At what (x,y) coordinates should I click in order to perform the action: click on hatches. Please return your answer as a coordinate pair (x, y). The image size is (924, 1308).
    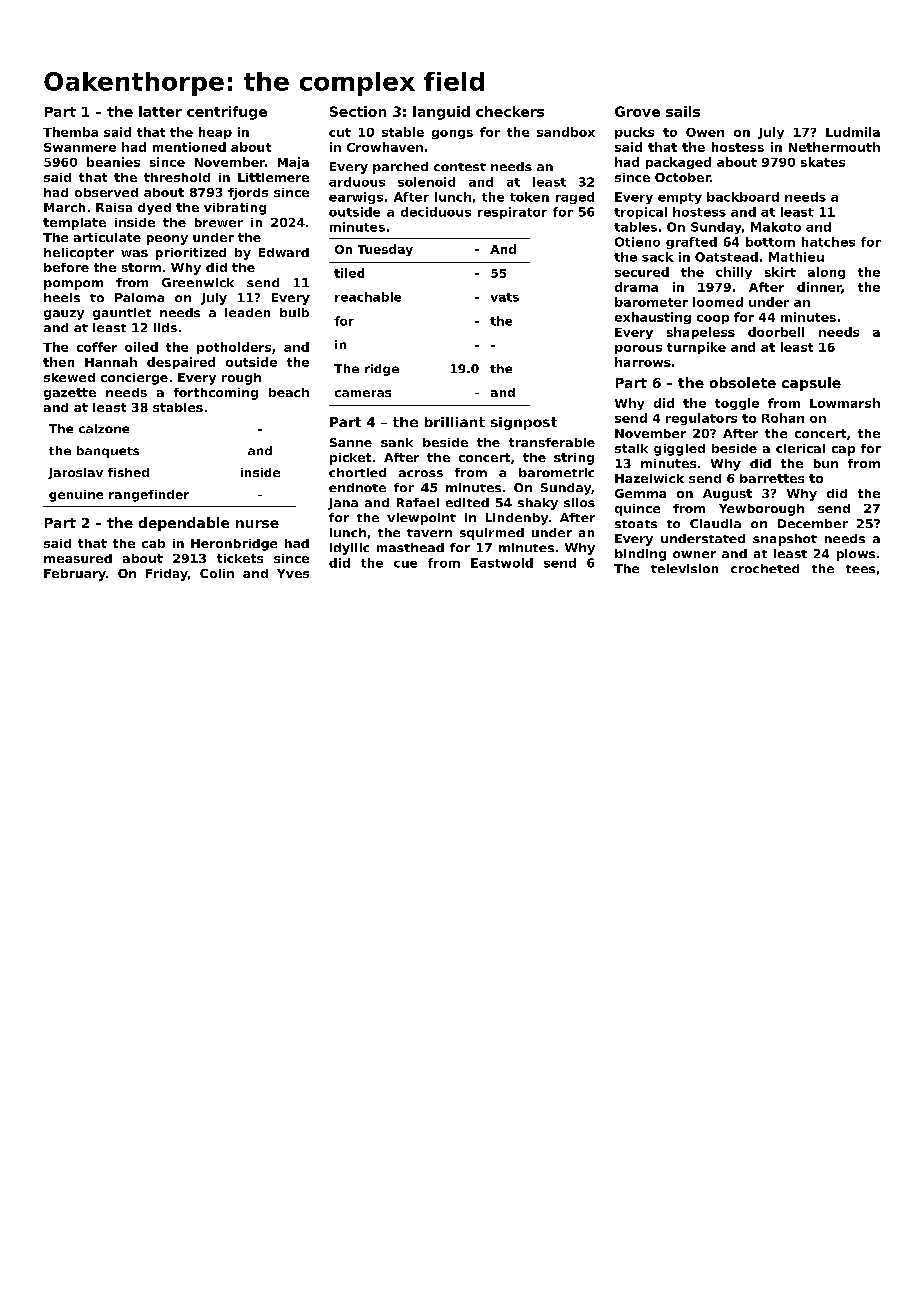
    Looking at the image, I should click on (828, 242).
